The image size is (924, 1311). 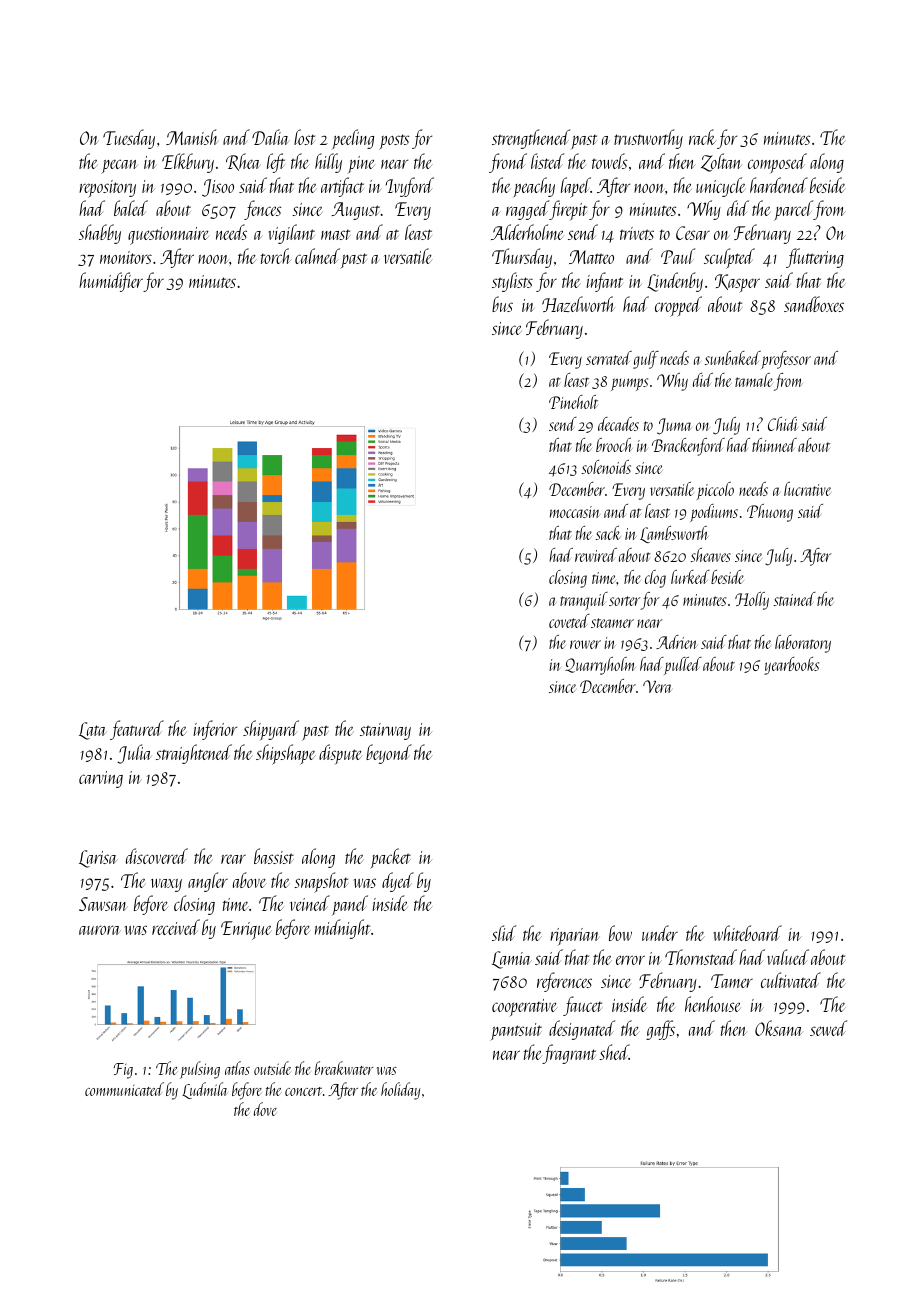 What do you see at coordinates (124, 1089) in the screenshot?
I see `communicated` at bounding box center [124, 1089].
